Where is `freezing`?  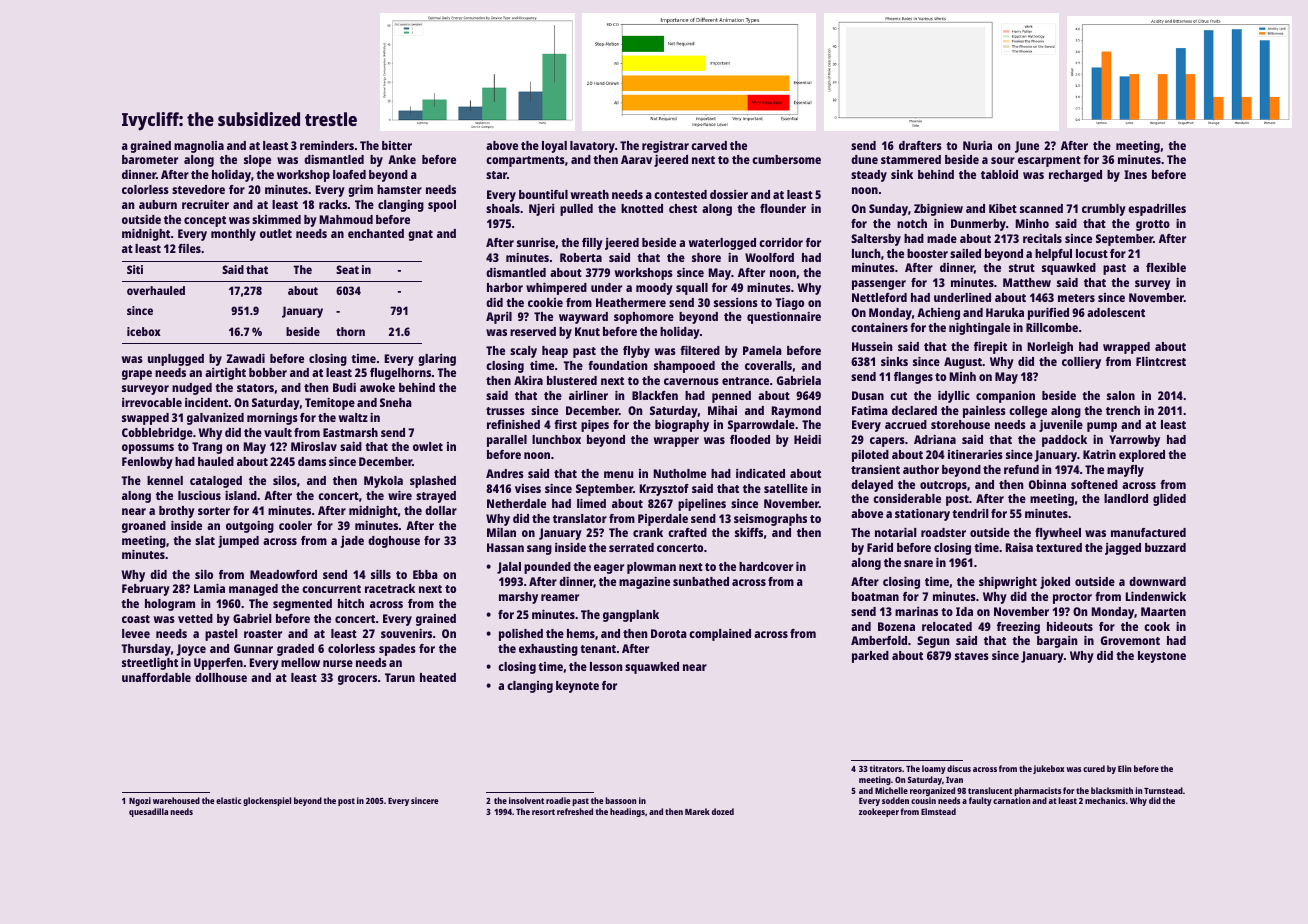
freezing is located at coordinates (1018, 628).
